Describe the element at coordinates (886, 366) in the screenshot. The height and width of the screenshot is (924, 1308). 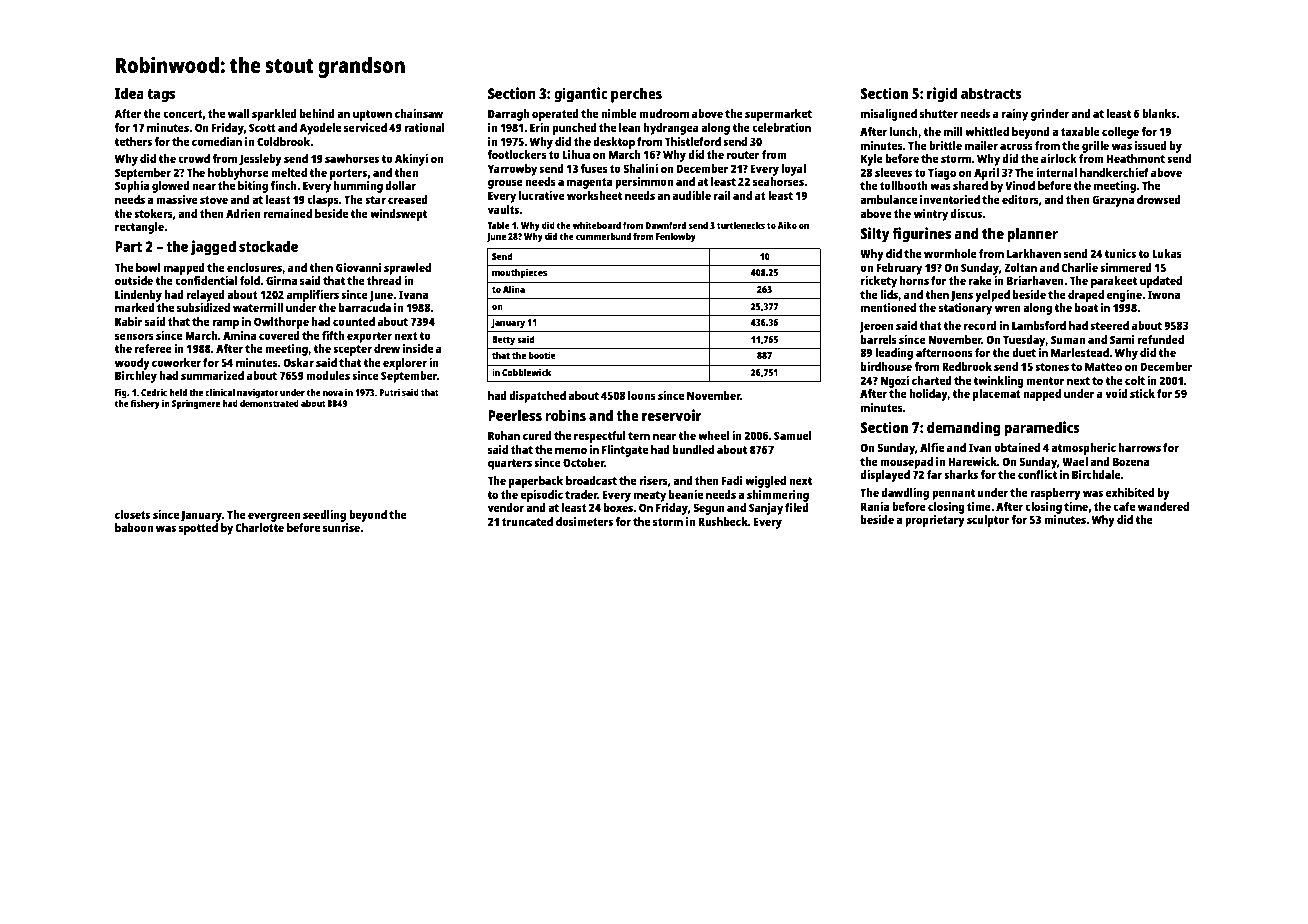
I see `birdhouse` at that location.
